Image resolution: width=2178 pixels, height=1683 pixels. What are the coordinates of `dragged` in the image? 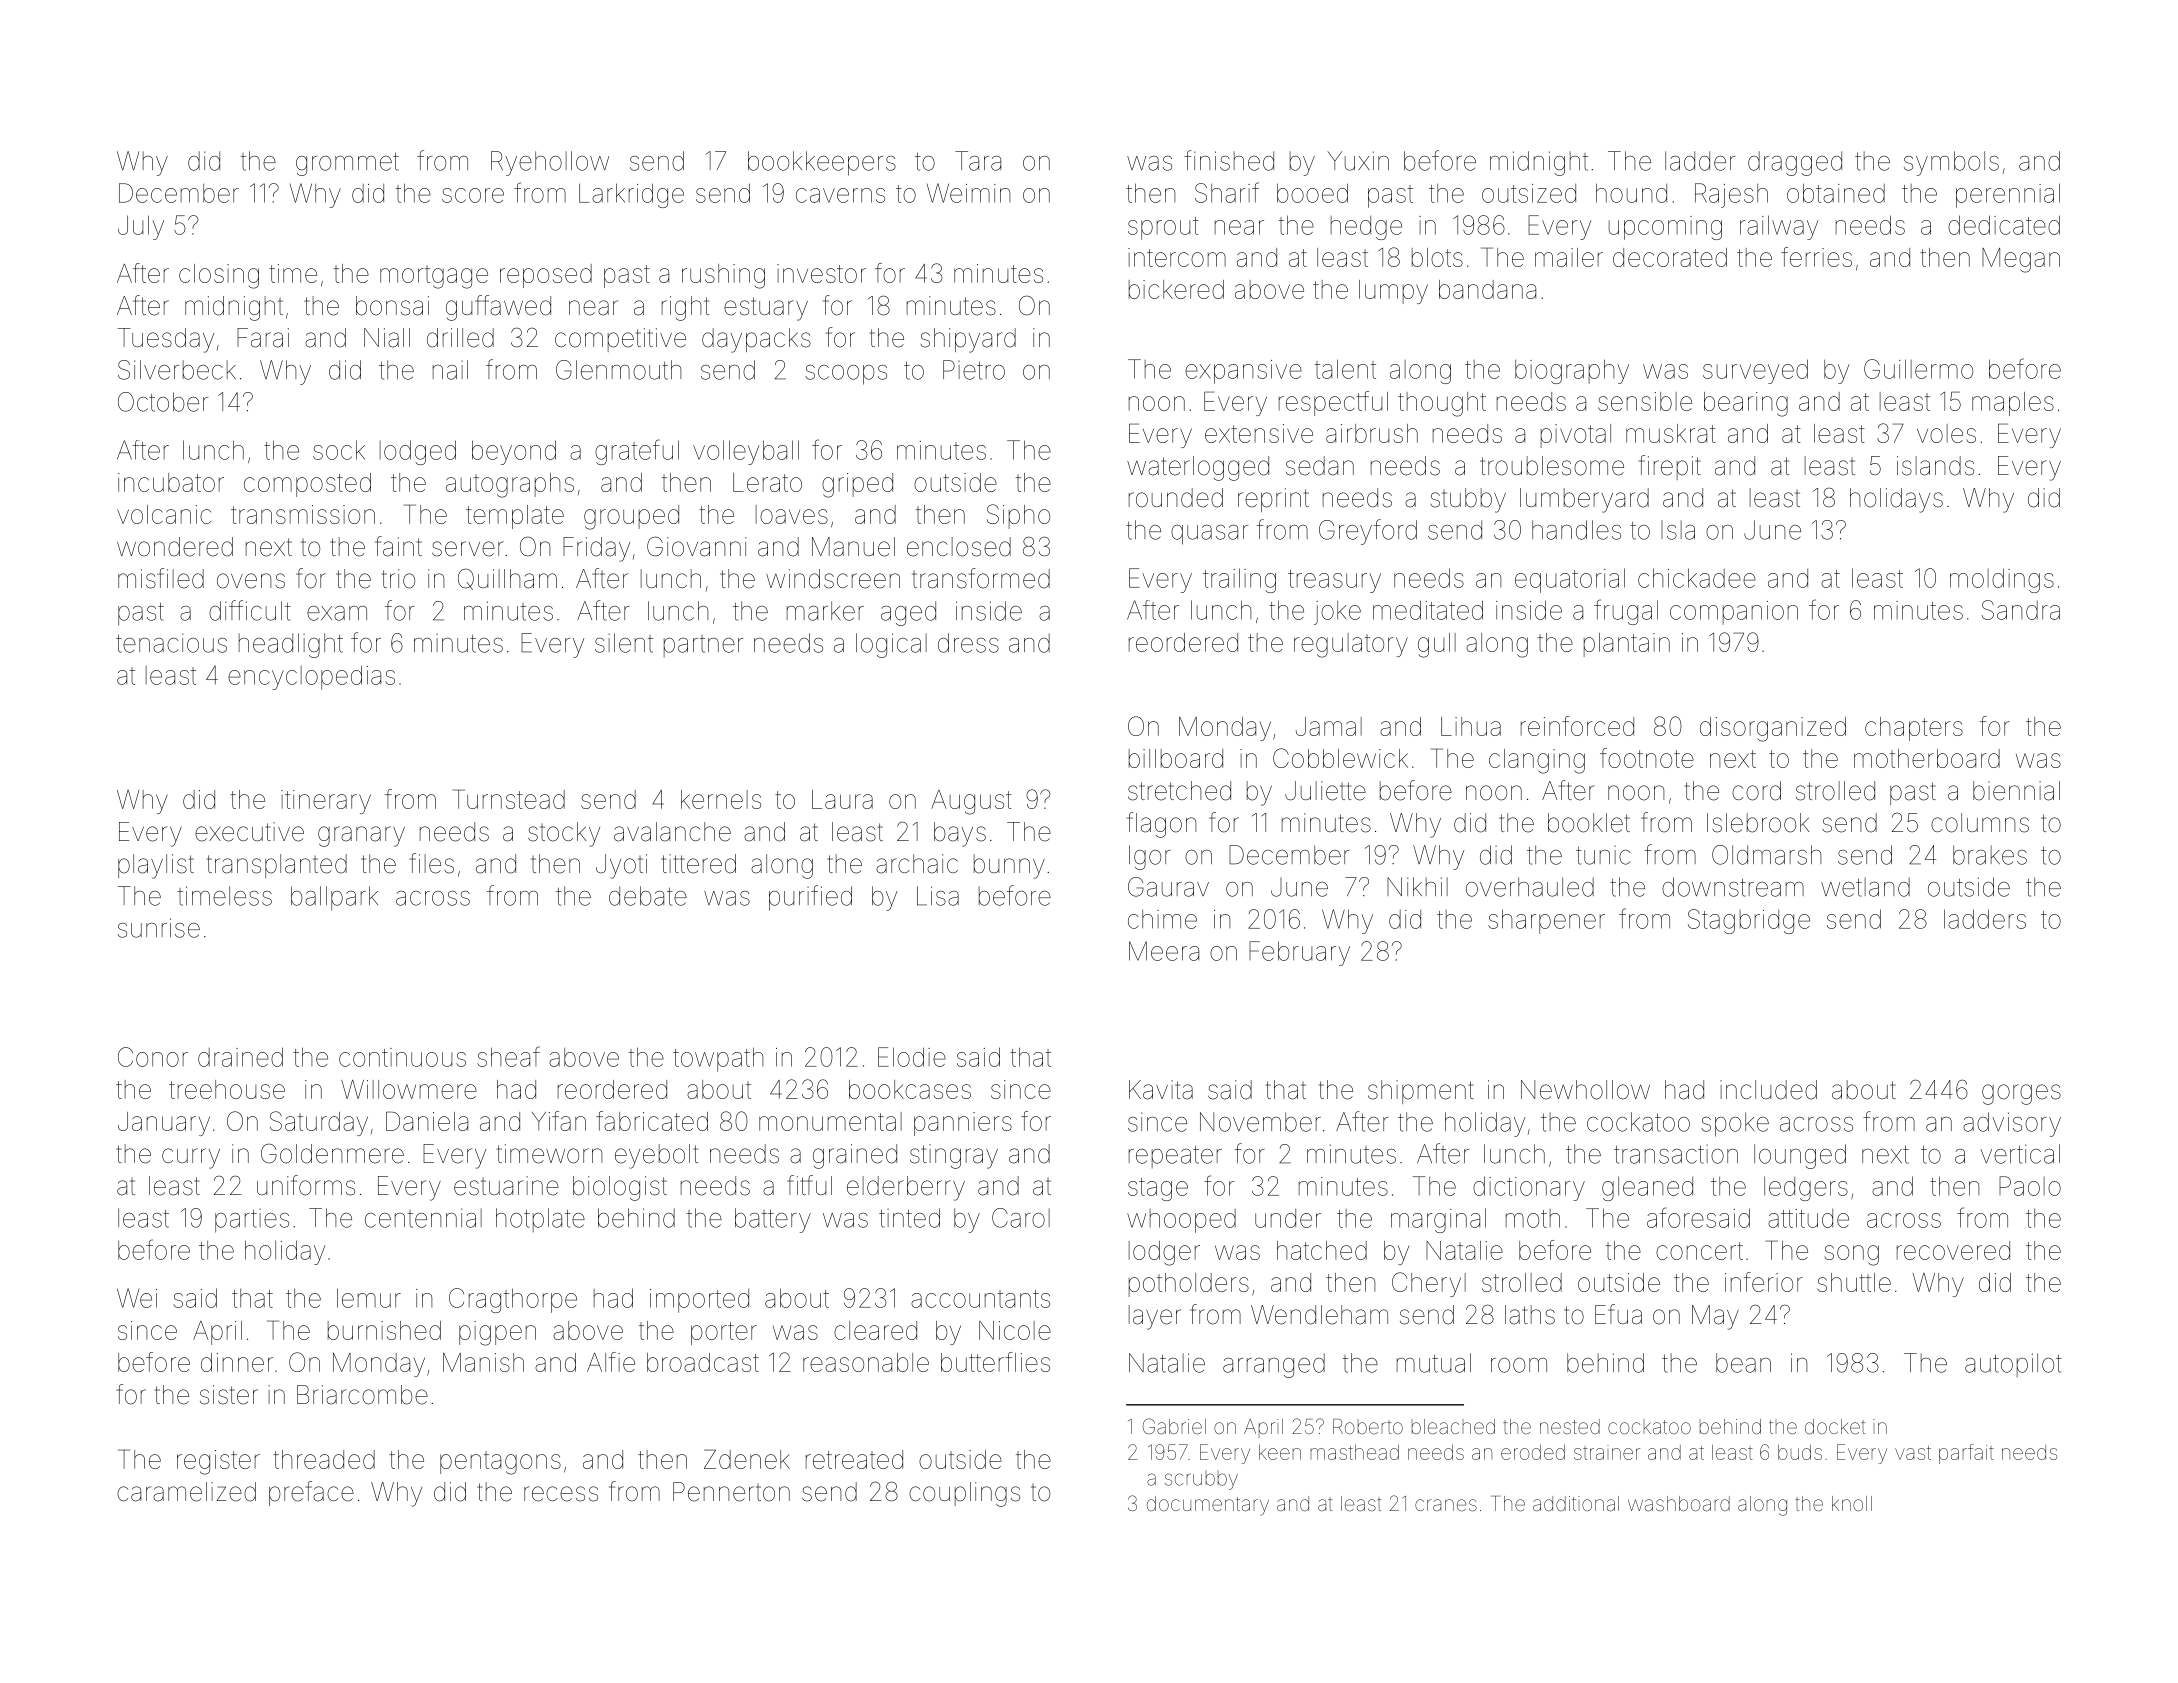 It's located at (1795, 163).
